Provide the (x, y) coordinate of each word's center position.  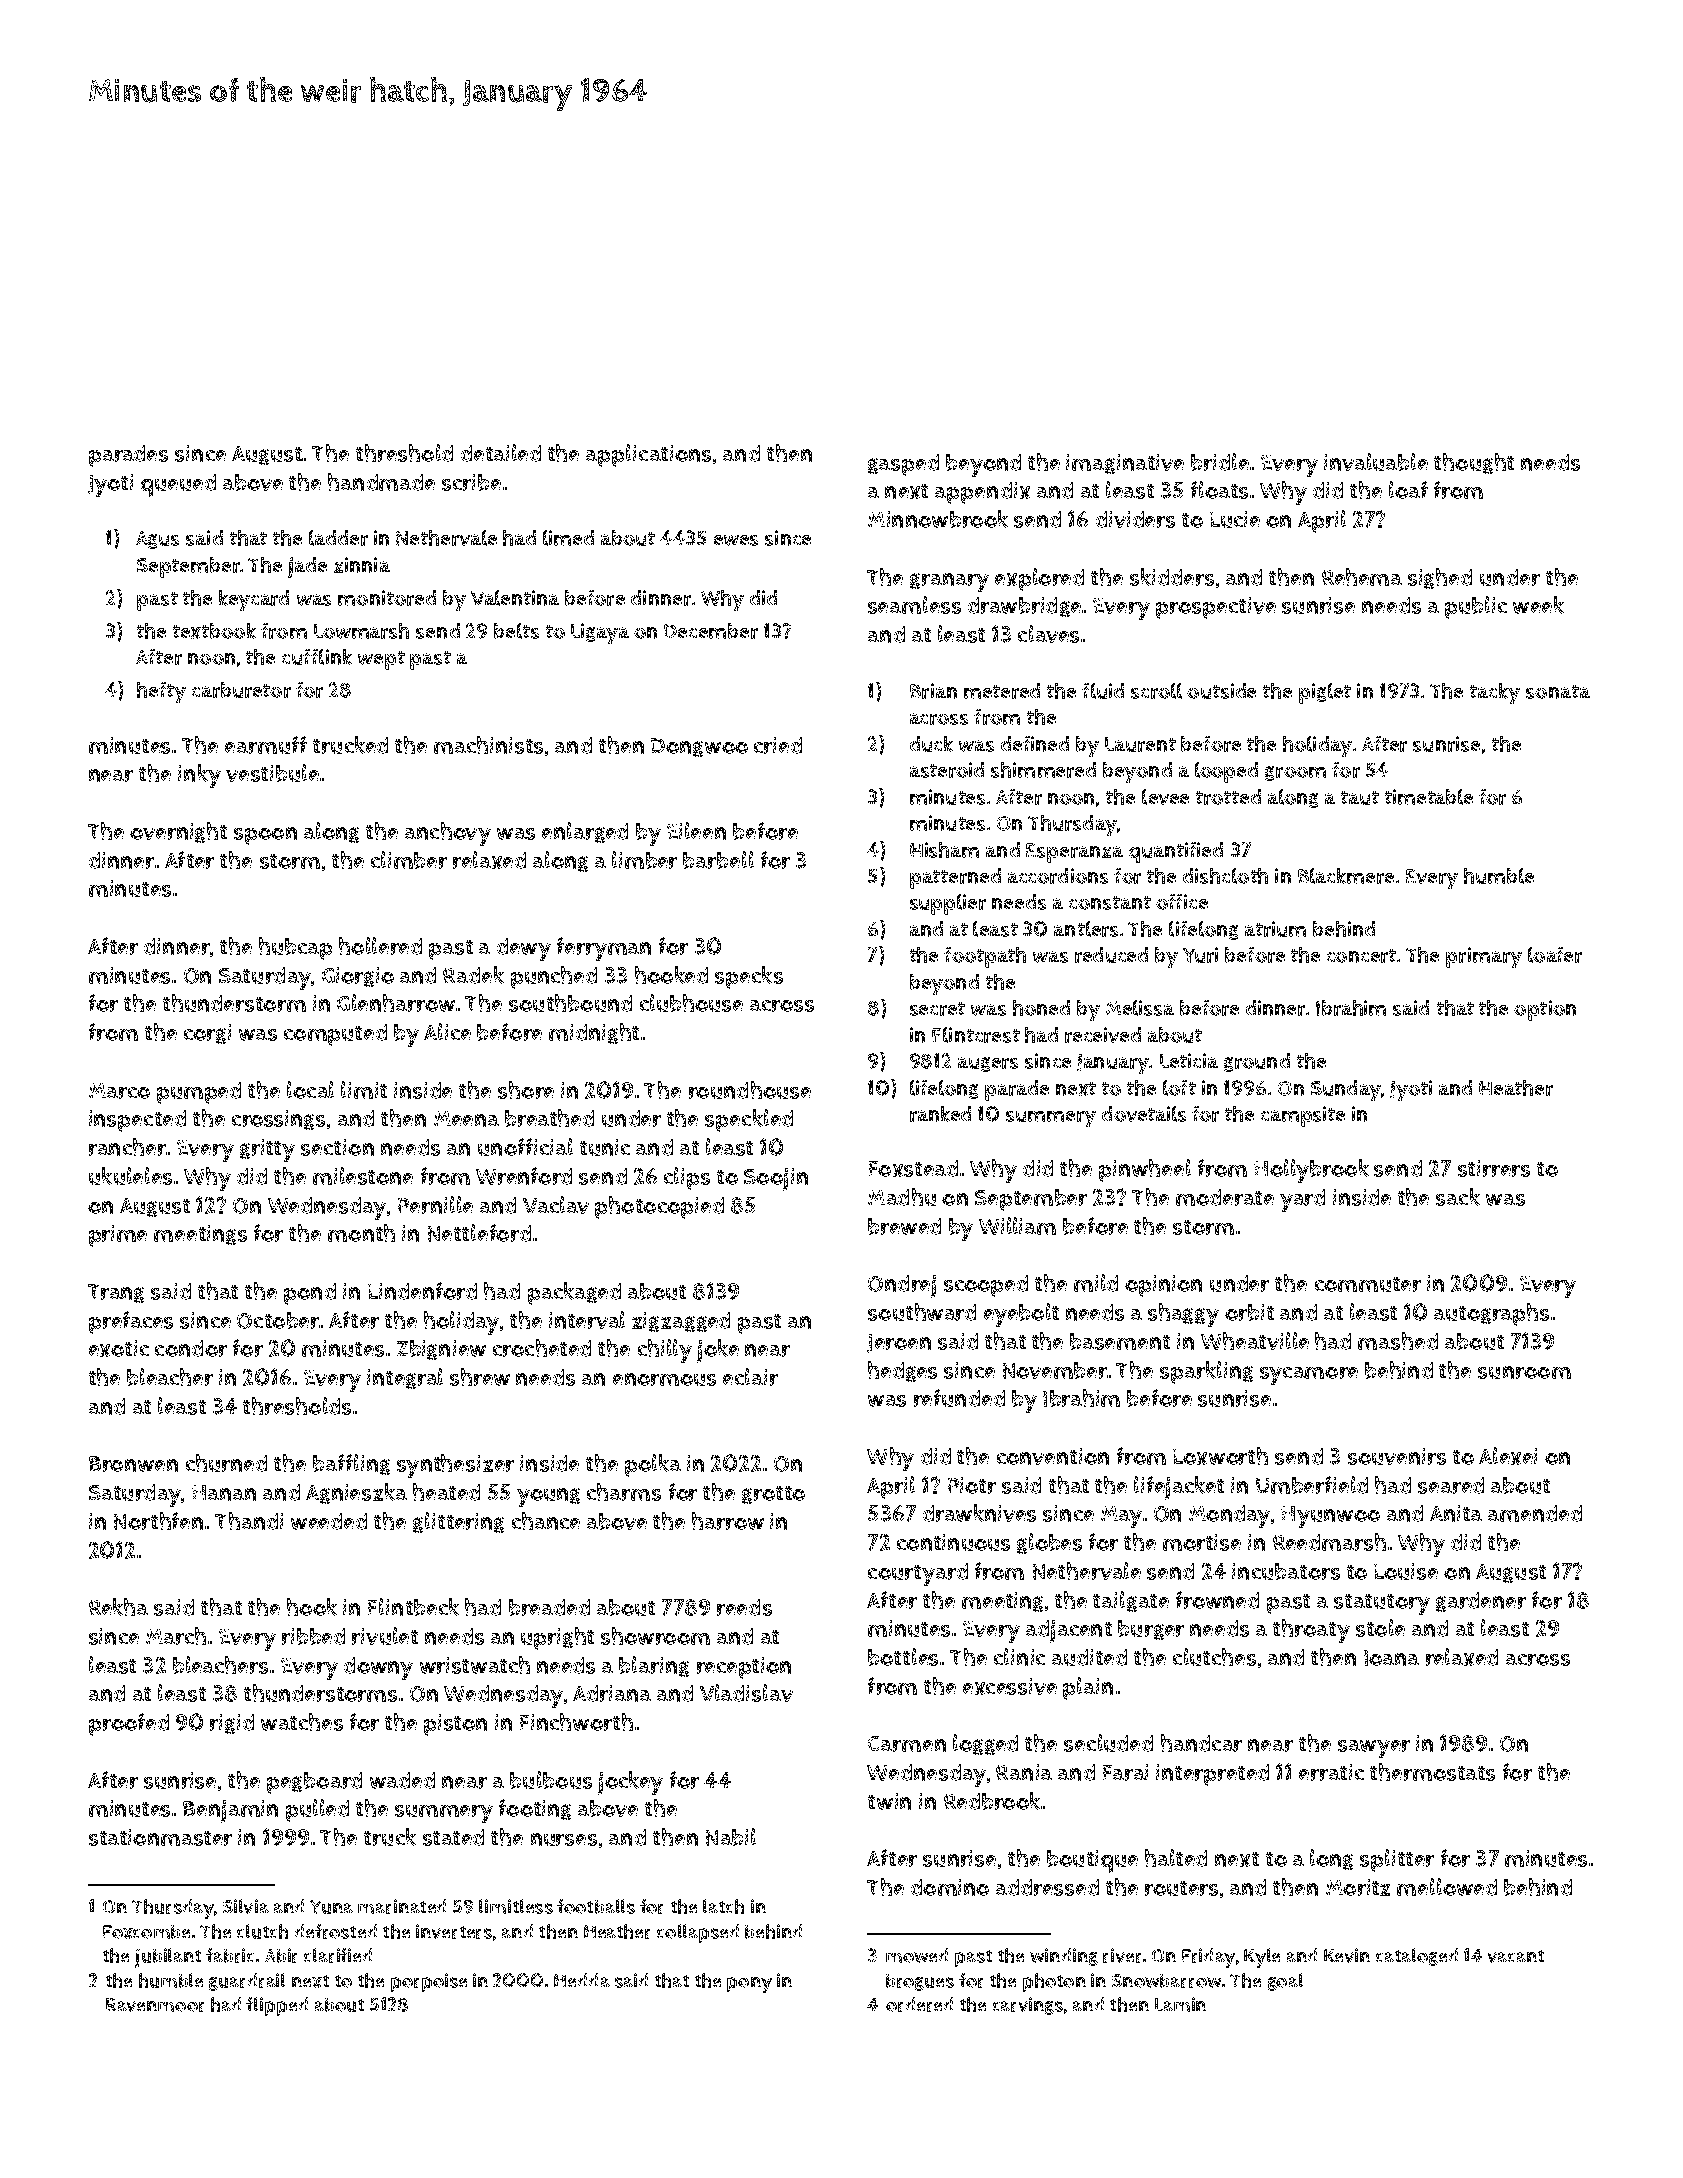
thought (1474, 463)
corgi (207, 1034)
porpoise (429, 1982)
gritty (267, 1150)
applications (648, 455)
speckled (749, 1120)
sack (1458, 1197)
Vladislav (746, 1693)
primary (1484, 957)
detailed (501, 453)
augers (988, 1064)
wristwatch (475, 1665)
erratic (1331, 1772)
